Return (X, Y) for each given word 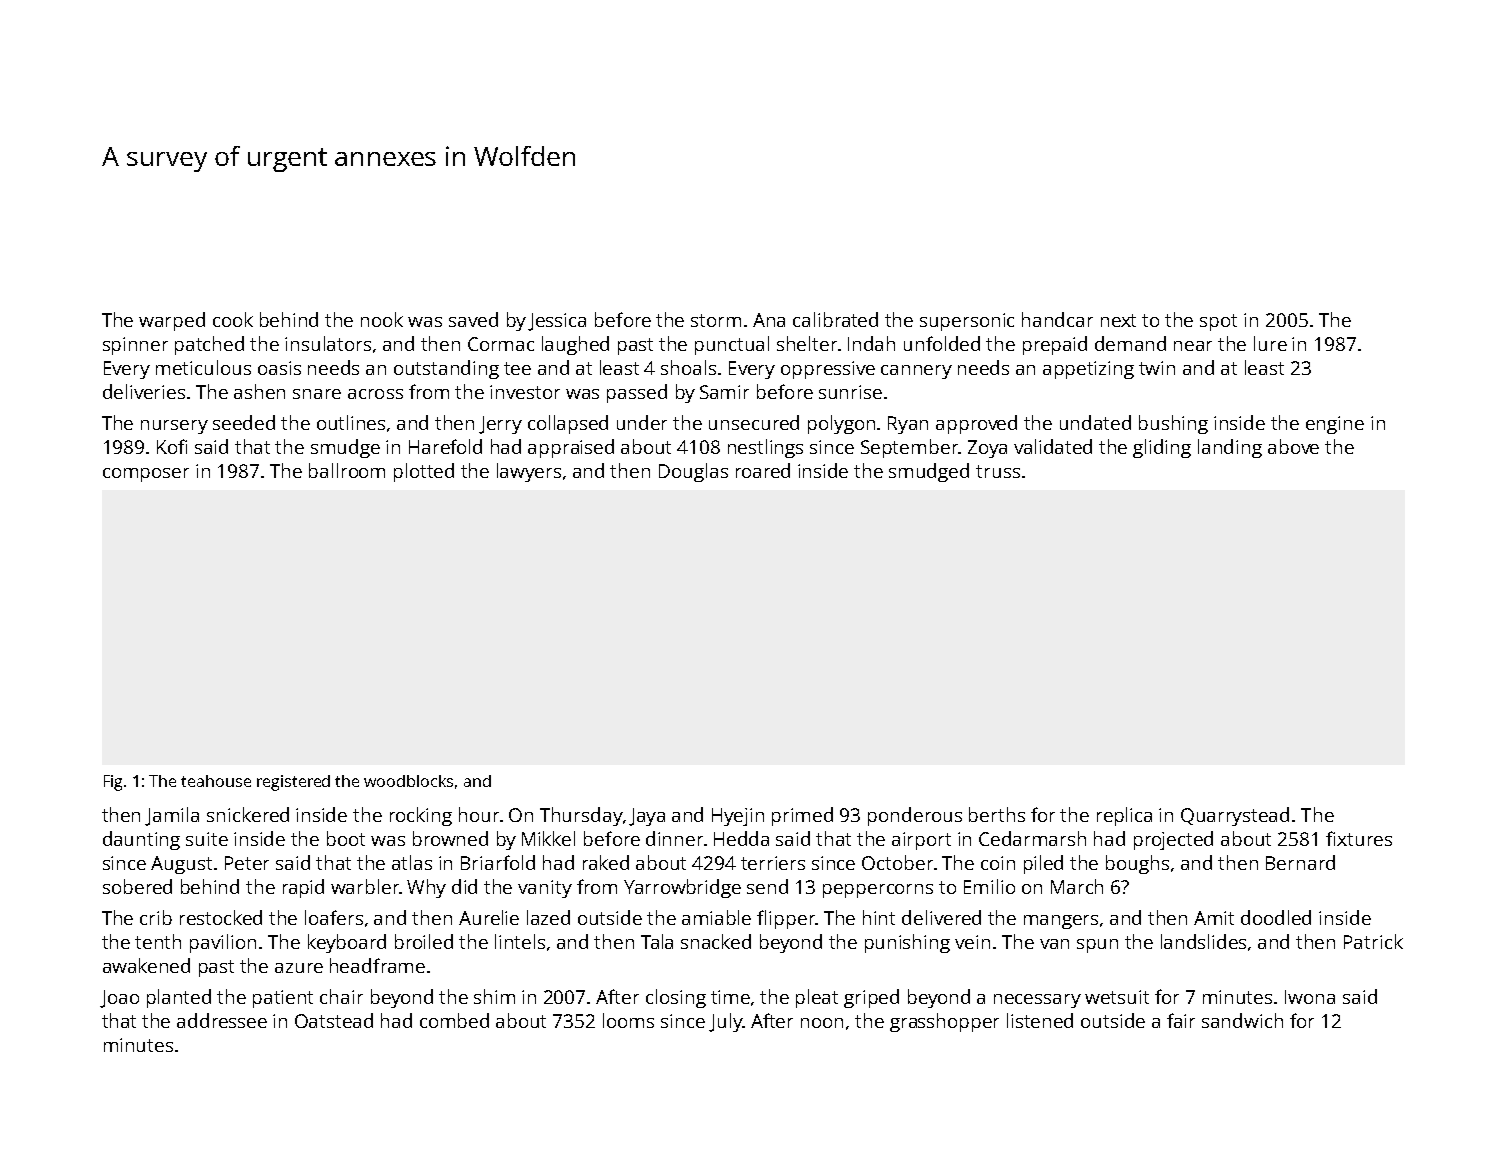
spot (1218, 322)
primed (802, 816)
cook (233, 319)
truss (998, 471)
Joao (119, 999)
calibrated (835, 319)
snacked (716, 941)
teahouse (216, 781)
